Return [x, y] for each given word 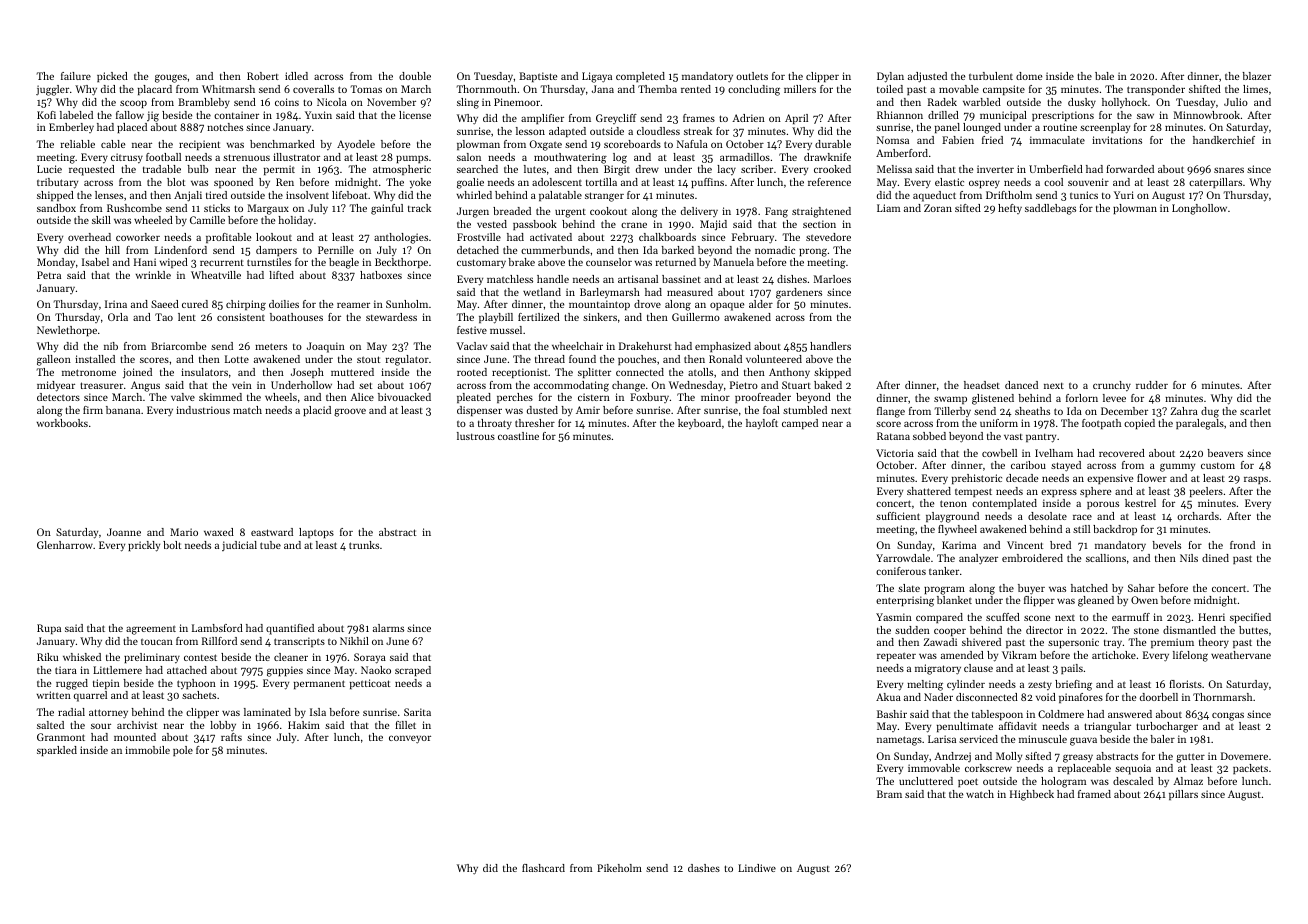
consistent [241, 317]
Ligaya [597, 77]
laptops [316, 533]
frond [1242, 545]
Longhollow [1199, 209]
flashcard [543, 868]
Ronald [725, 359]
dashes [704, 868]
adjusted [927, 77]
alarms [388, 628]
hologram [1063, 782]
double [415, 76]
